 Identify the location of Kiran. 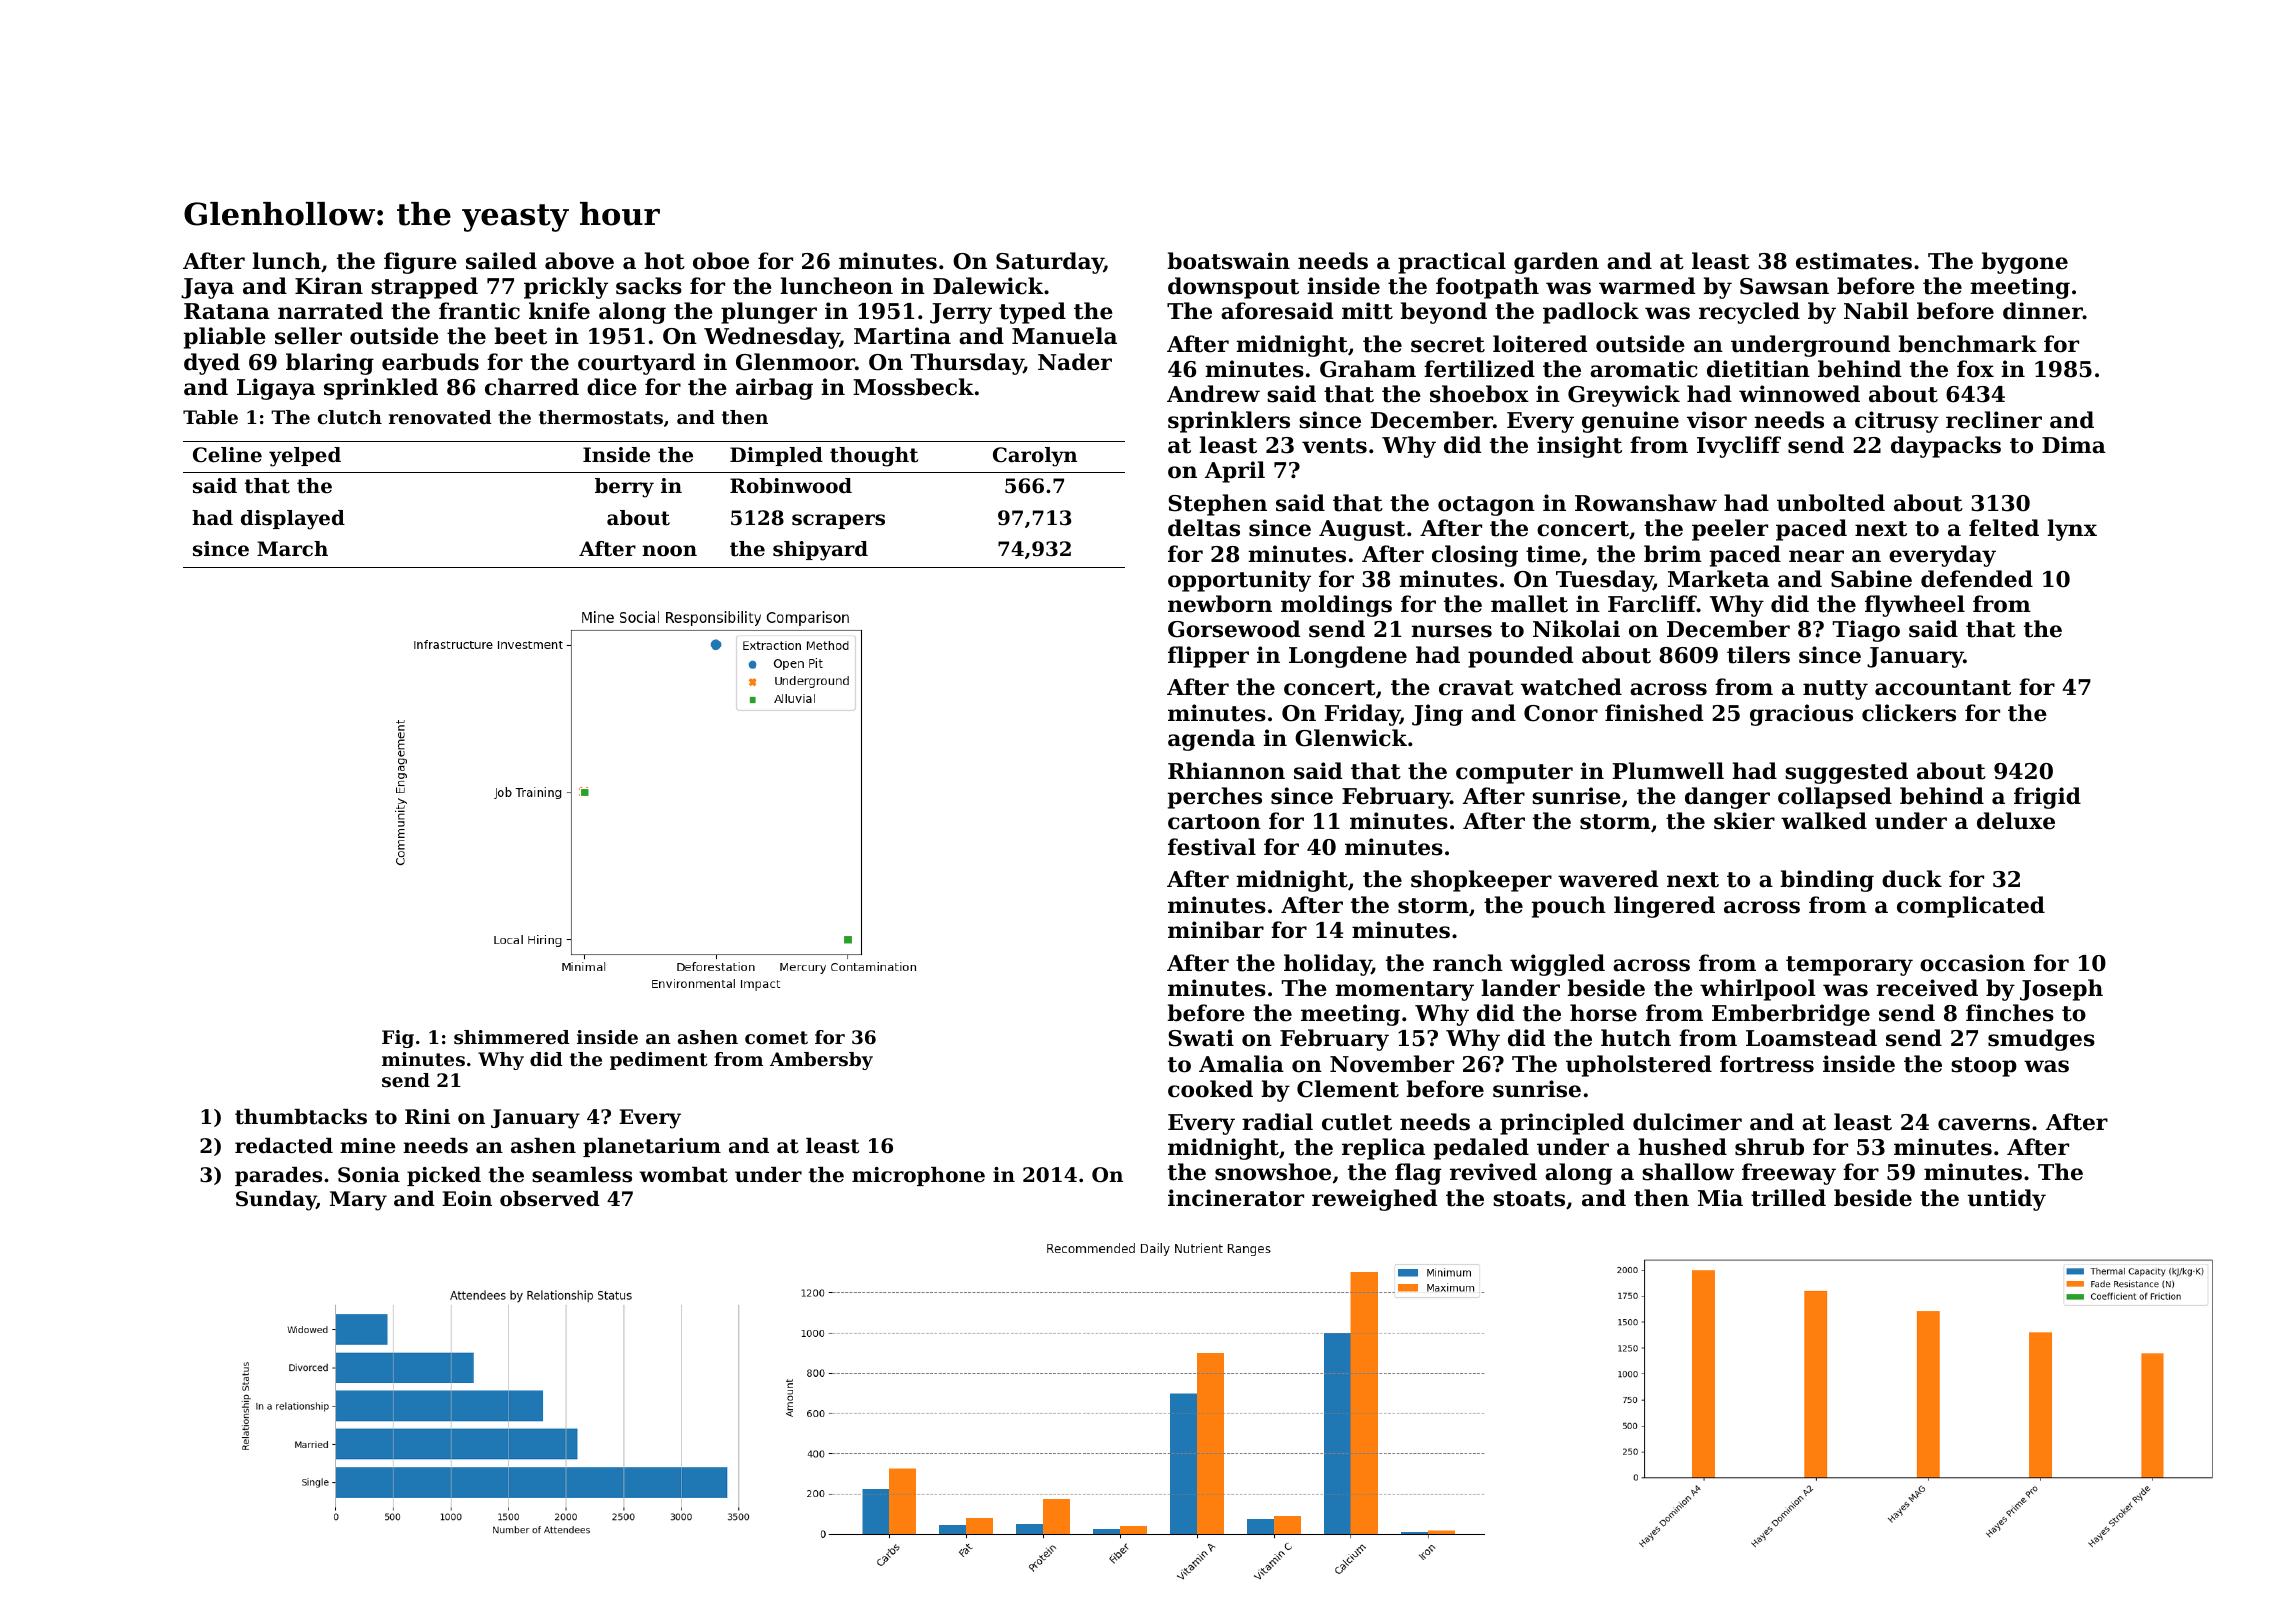
(329, 286).
